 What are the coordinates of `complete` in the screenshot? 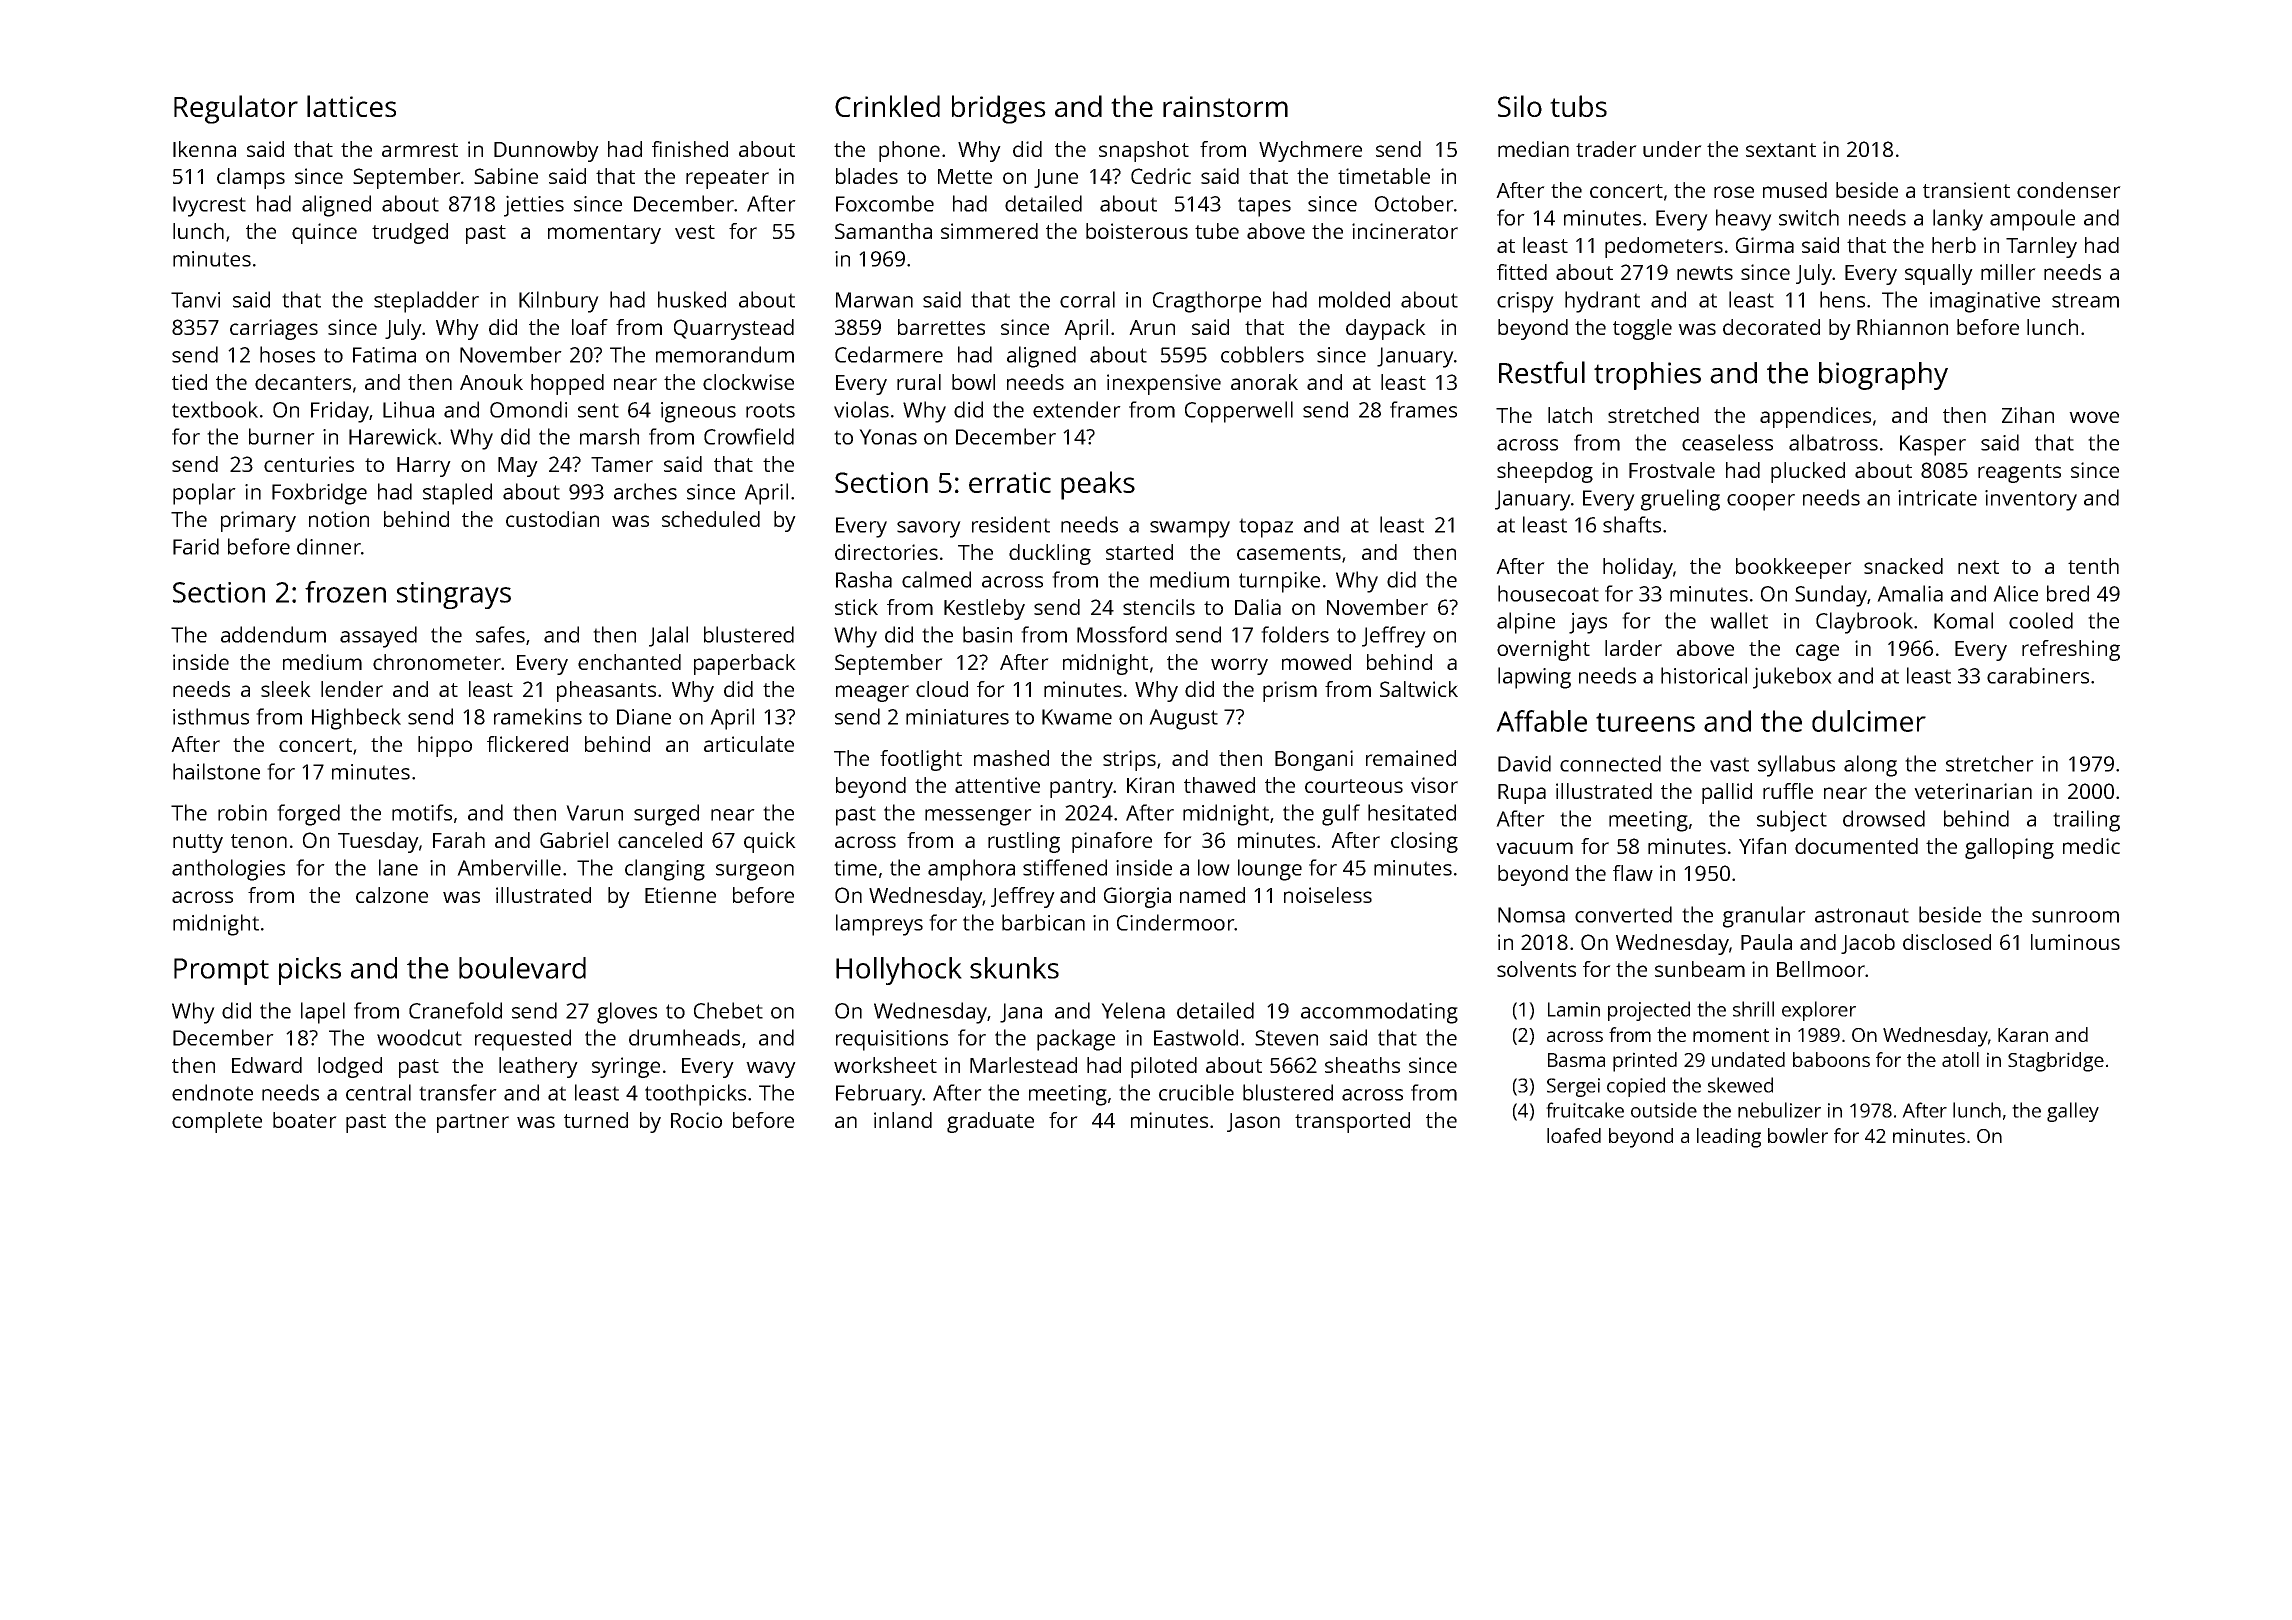 It's located at (217, 1122).
